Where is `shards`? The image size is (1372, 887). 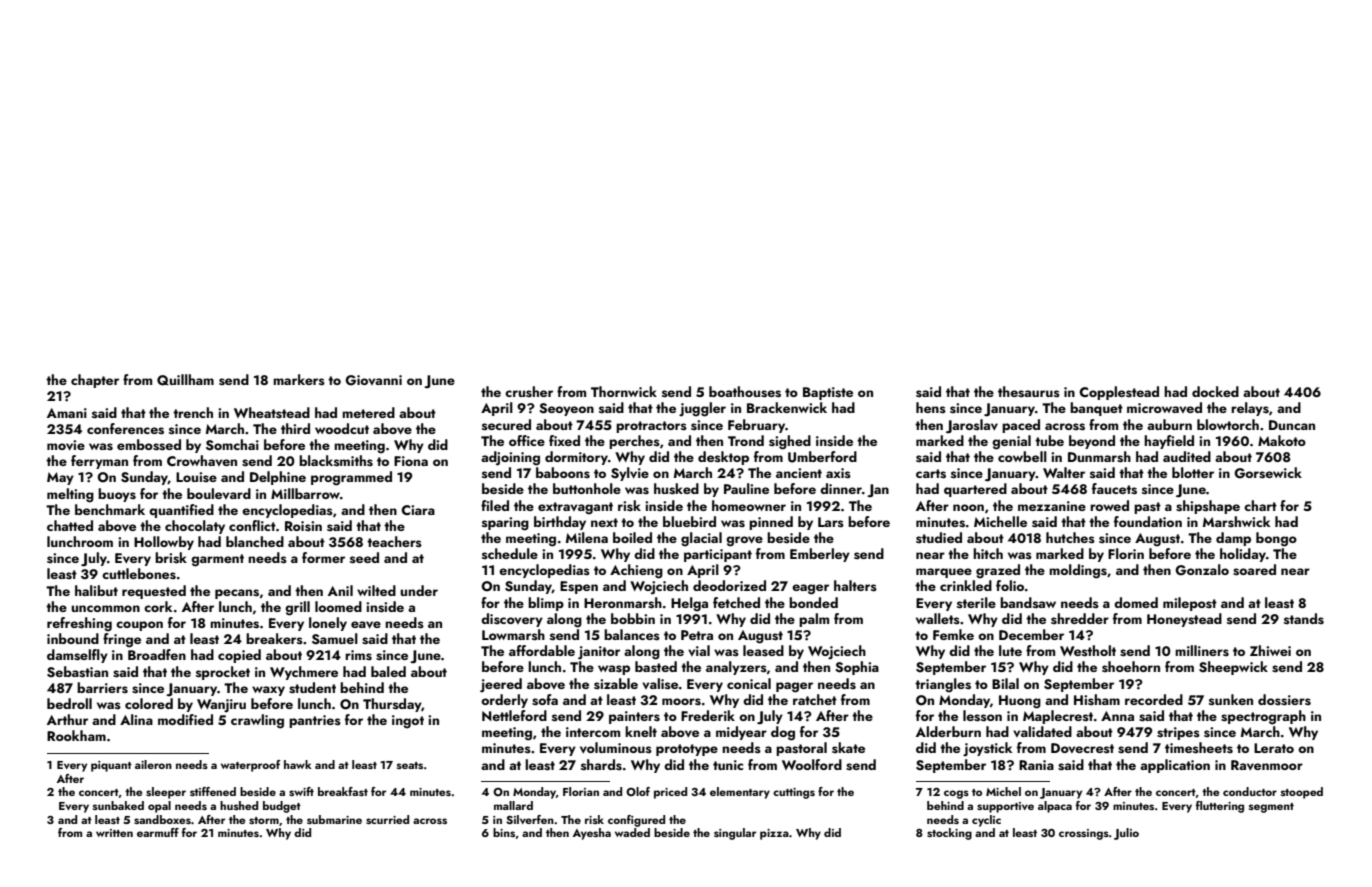
shards is located at coordinates (601, 765).
